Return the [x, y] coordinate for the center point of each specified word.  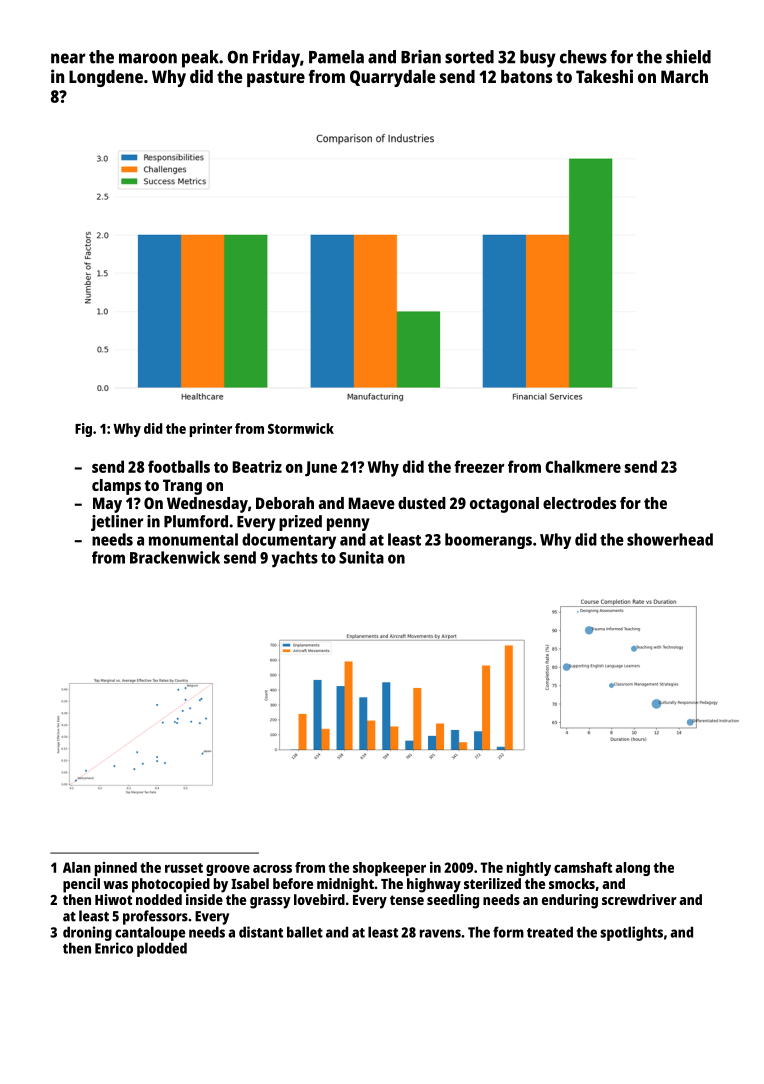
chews [583, 57]
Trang [182, 487]
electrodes [579, 503]
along [632, 869]
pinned [116, 869]
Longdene [106, 78]
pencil [81, 885]
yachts [295, 559]
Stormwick [301, 428]
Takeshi [604, 76]
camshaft [583, 867]
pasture [276, 79]
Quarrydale [393, 78]
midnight [345, 885]
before [293, 883]
